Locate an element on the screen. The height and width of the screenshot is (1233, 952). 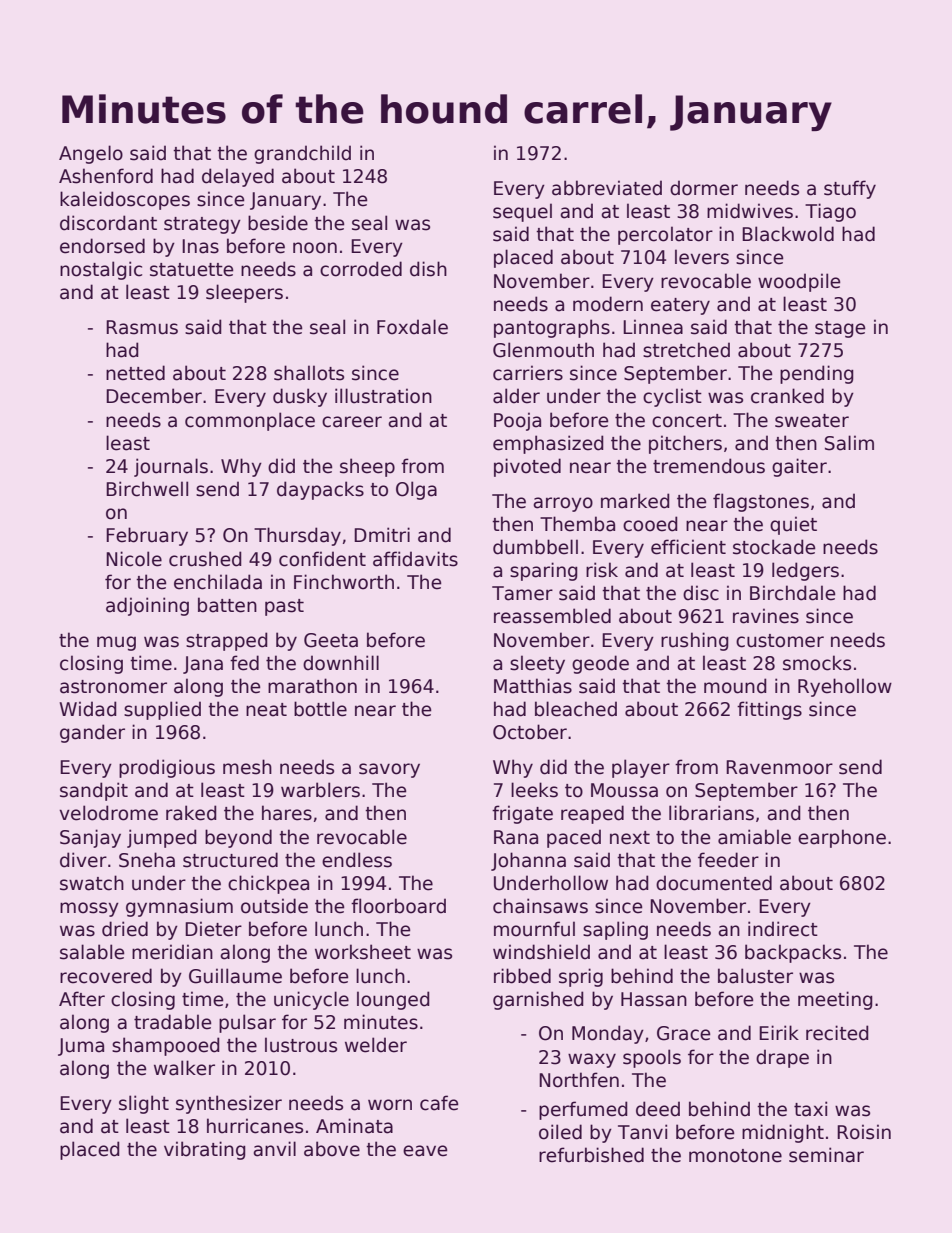
stuffy is located at coordinates (850, 189).
